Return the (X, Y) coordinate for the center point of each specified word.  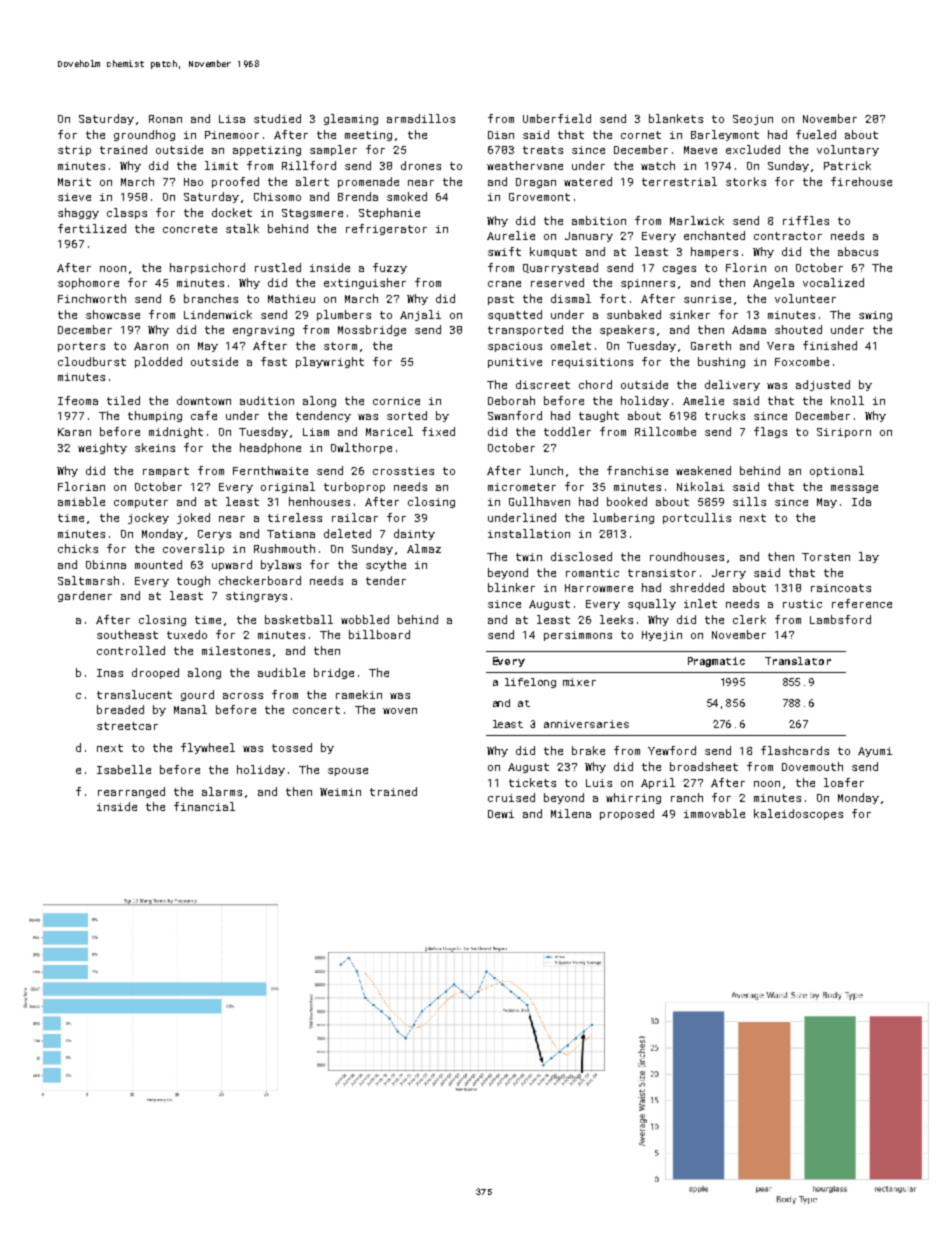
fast (274, 361)
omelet (571, 345)
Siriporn (844, 433)
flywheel (208, 748)
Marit (74, 182)
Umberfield (557, 118)
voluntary (848, 150)
